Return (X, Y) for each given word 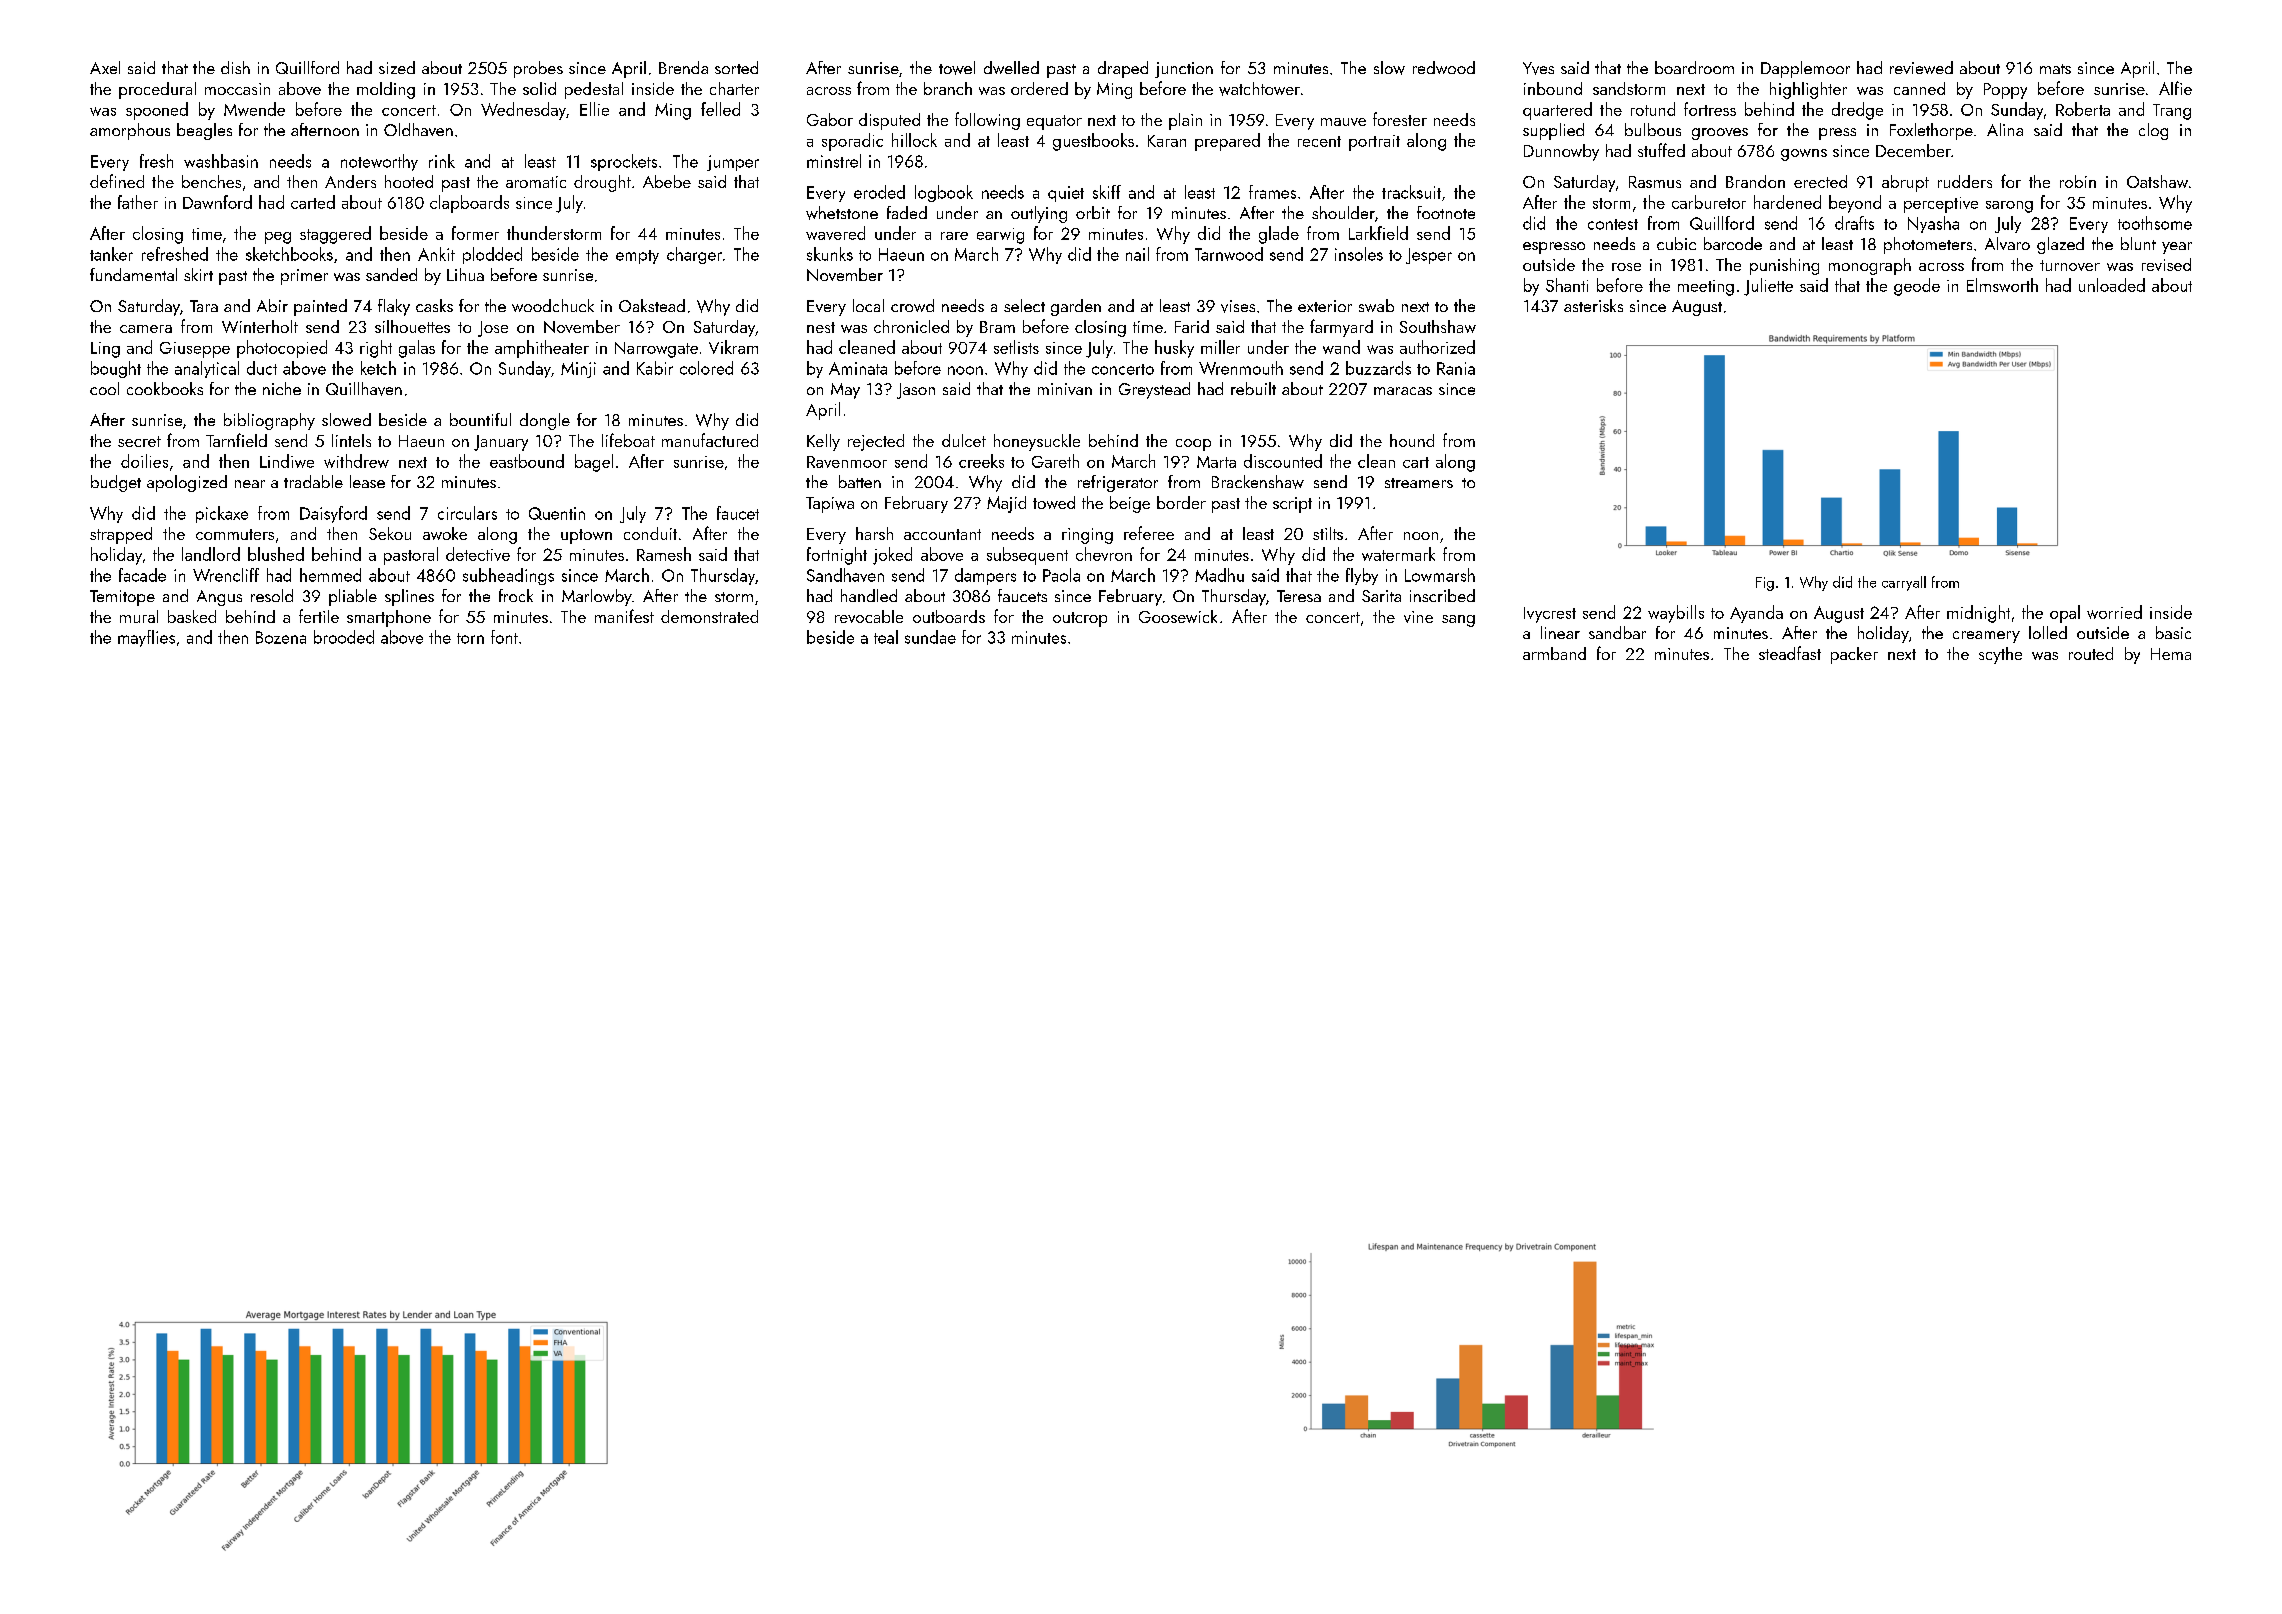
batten (860, 481)
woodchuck (553, 305)
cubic (1676, 243)
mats (2055, 69)
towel (957, 68)
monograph (1870, 266)
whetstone (842, 213)
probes (538, 69)
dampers (985, 576)
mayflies (146, 638)
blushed (276, 554)
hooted (409, 181)
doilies (144, 461)
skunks (830, 254)
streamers (1419, 483)
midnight (1978, 614)
